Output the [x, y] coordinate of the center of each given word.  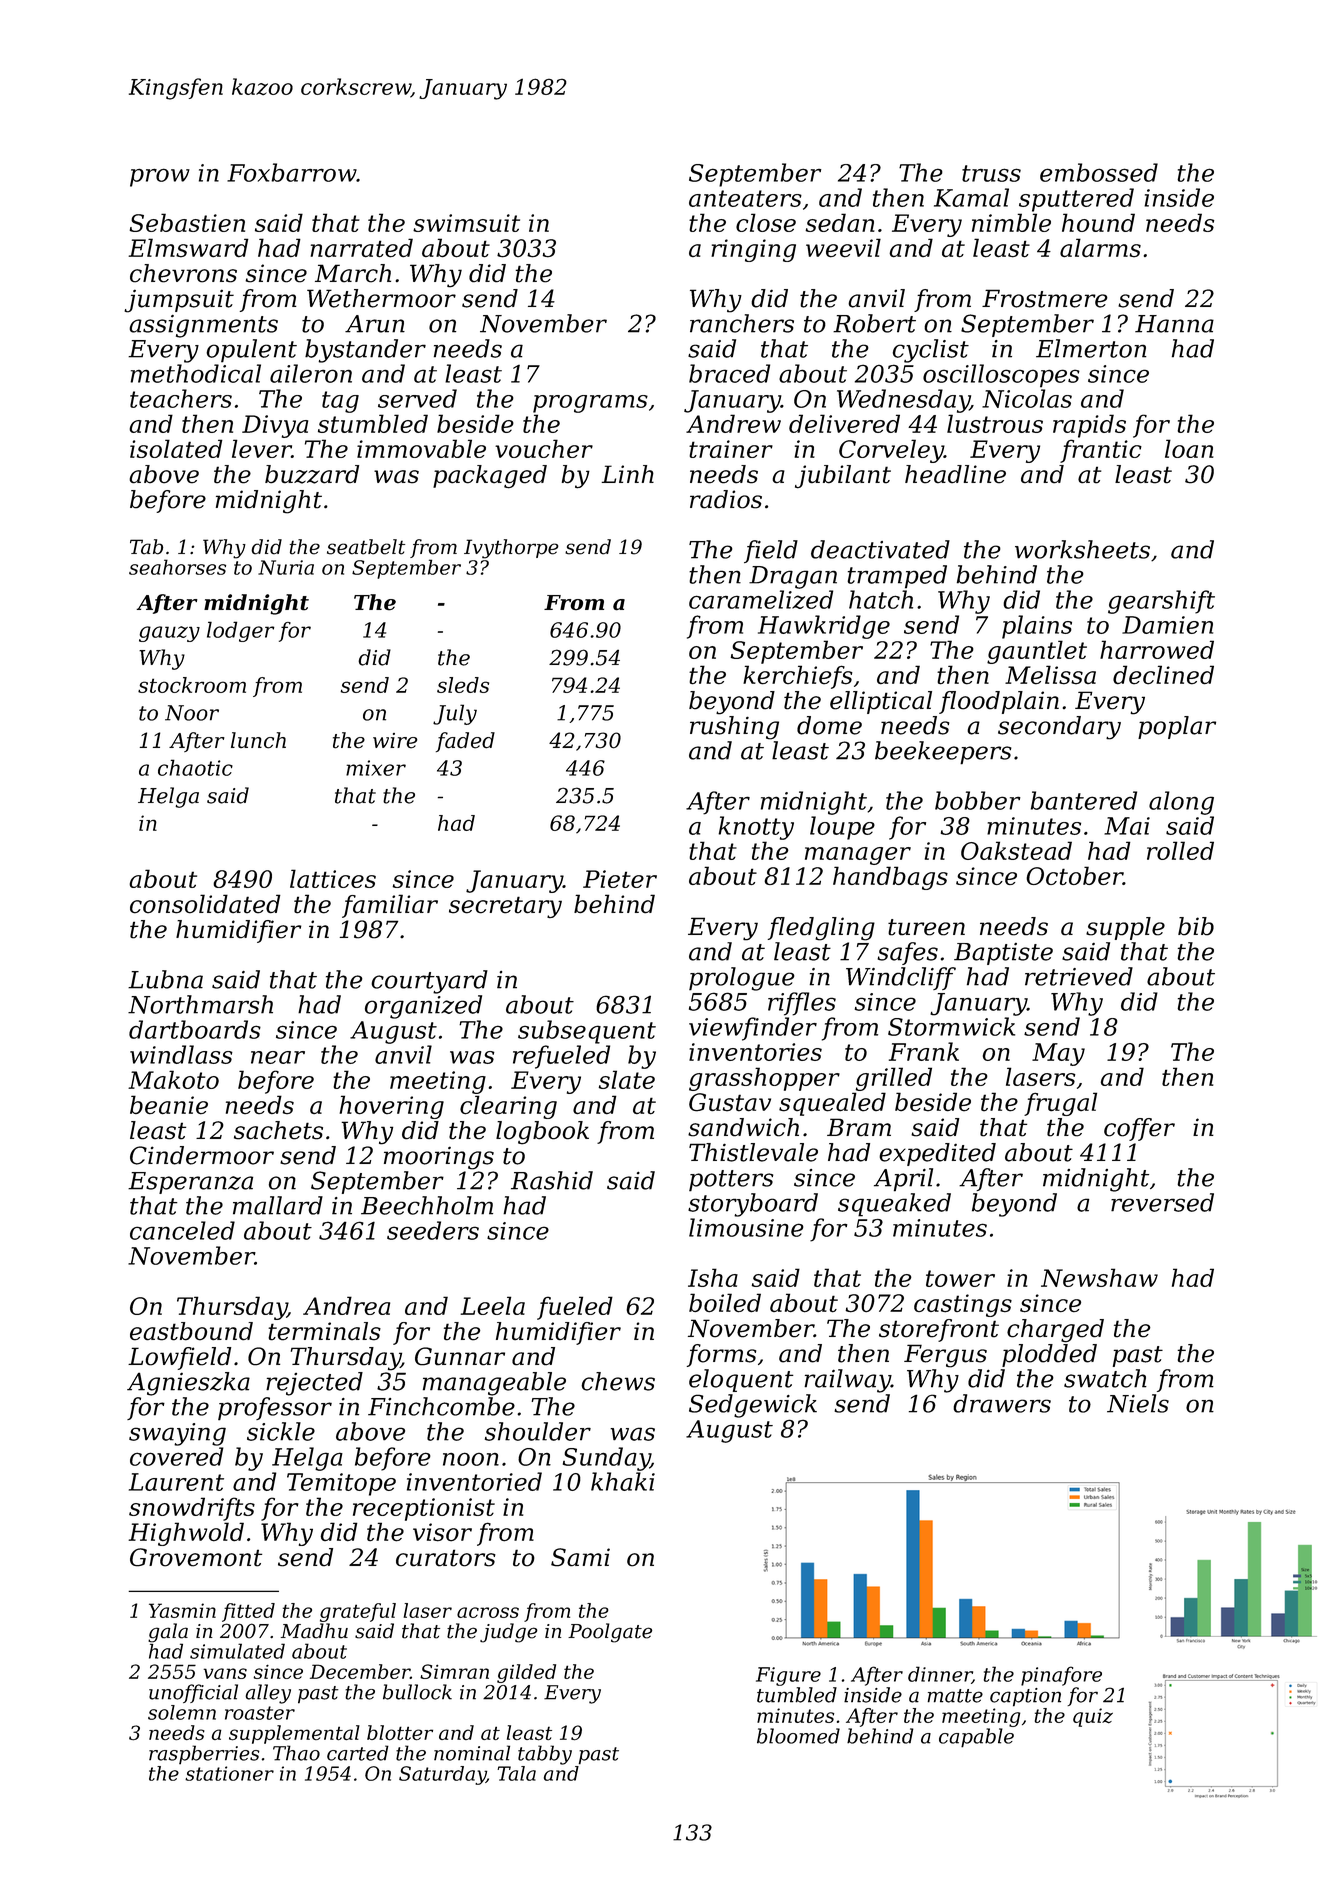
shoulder [538, 1431]
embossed [1099, 172]
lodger [241, 631]
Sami [580, 1557]
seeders [433, 1230]
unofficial [193, 1693]
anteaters [745, 198]
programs [590, 404]
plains [1037, 627]
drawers [1002, 1403]
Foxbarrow [292, 172]
